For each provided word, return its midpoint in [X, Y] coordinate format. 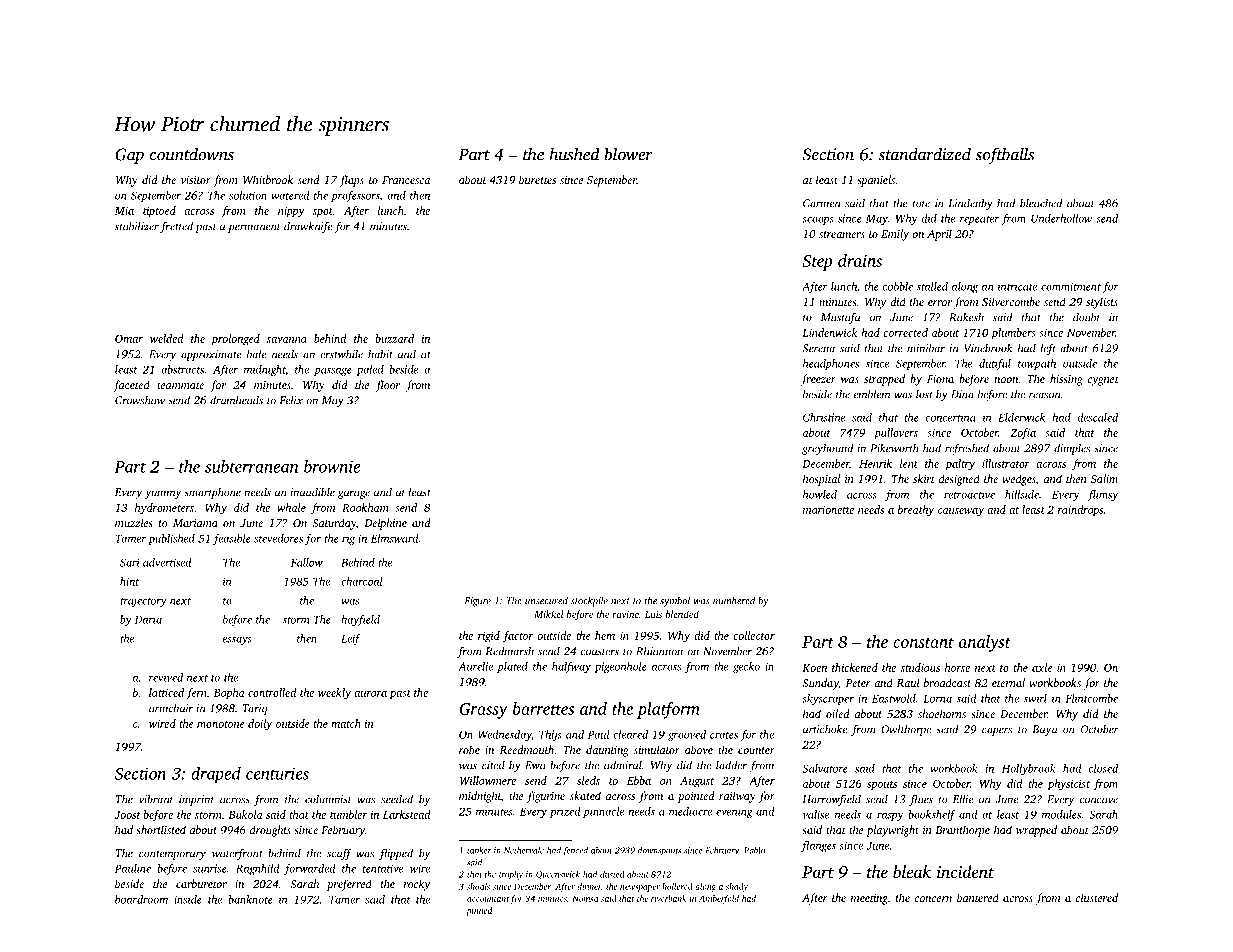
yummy [163, 494]
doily [260, 725]
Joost [127, 815]
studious [920, 667]
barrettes [543, 708]
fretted [176, 227]
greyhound [828, 449]
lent [909, 463]
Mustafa [840, 318]
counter [756, 750]
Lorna [937, 699]
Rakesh [966, 317]
